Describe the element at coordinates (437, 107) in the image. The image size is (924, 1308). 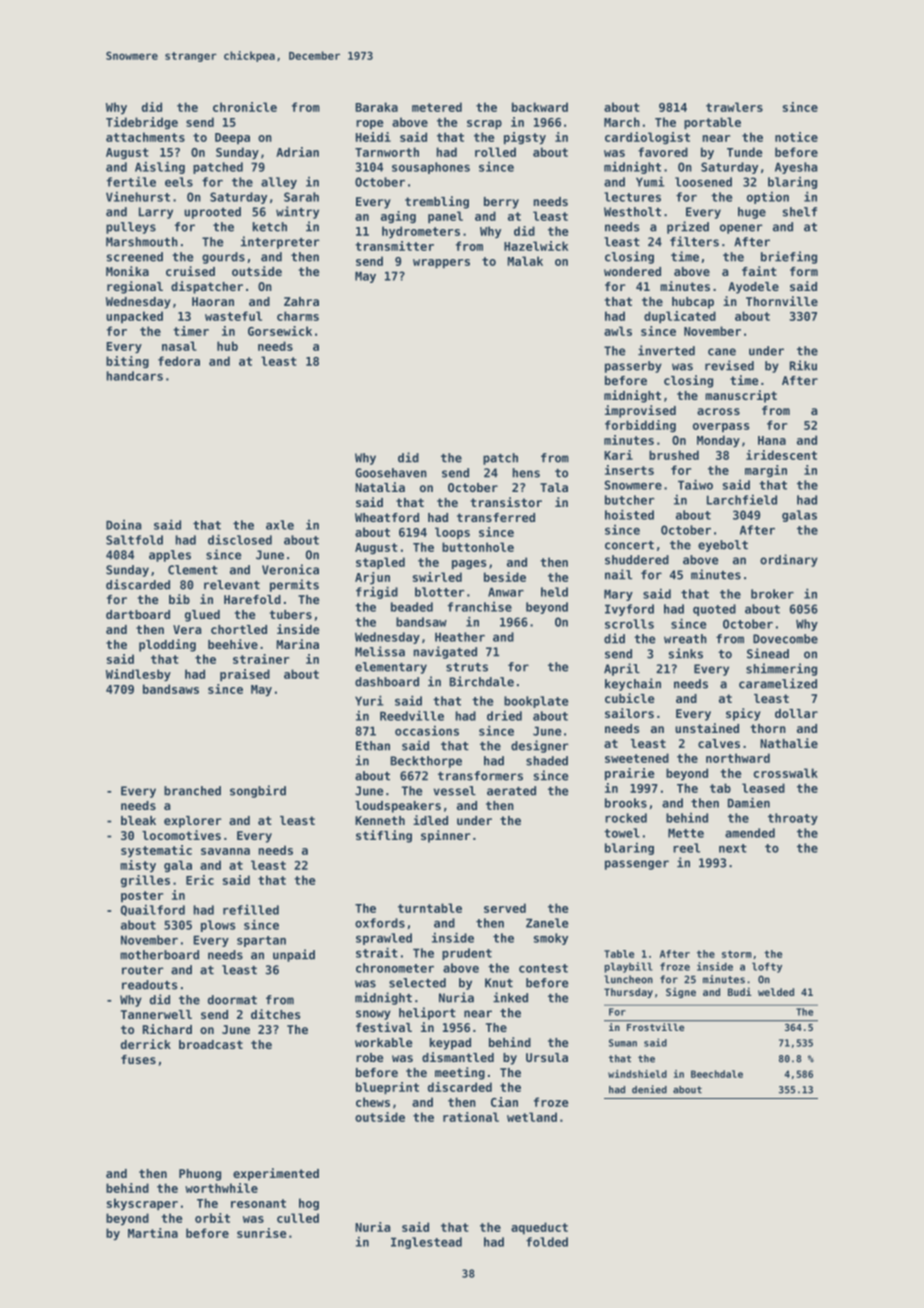
I see `metered` at that location.
